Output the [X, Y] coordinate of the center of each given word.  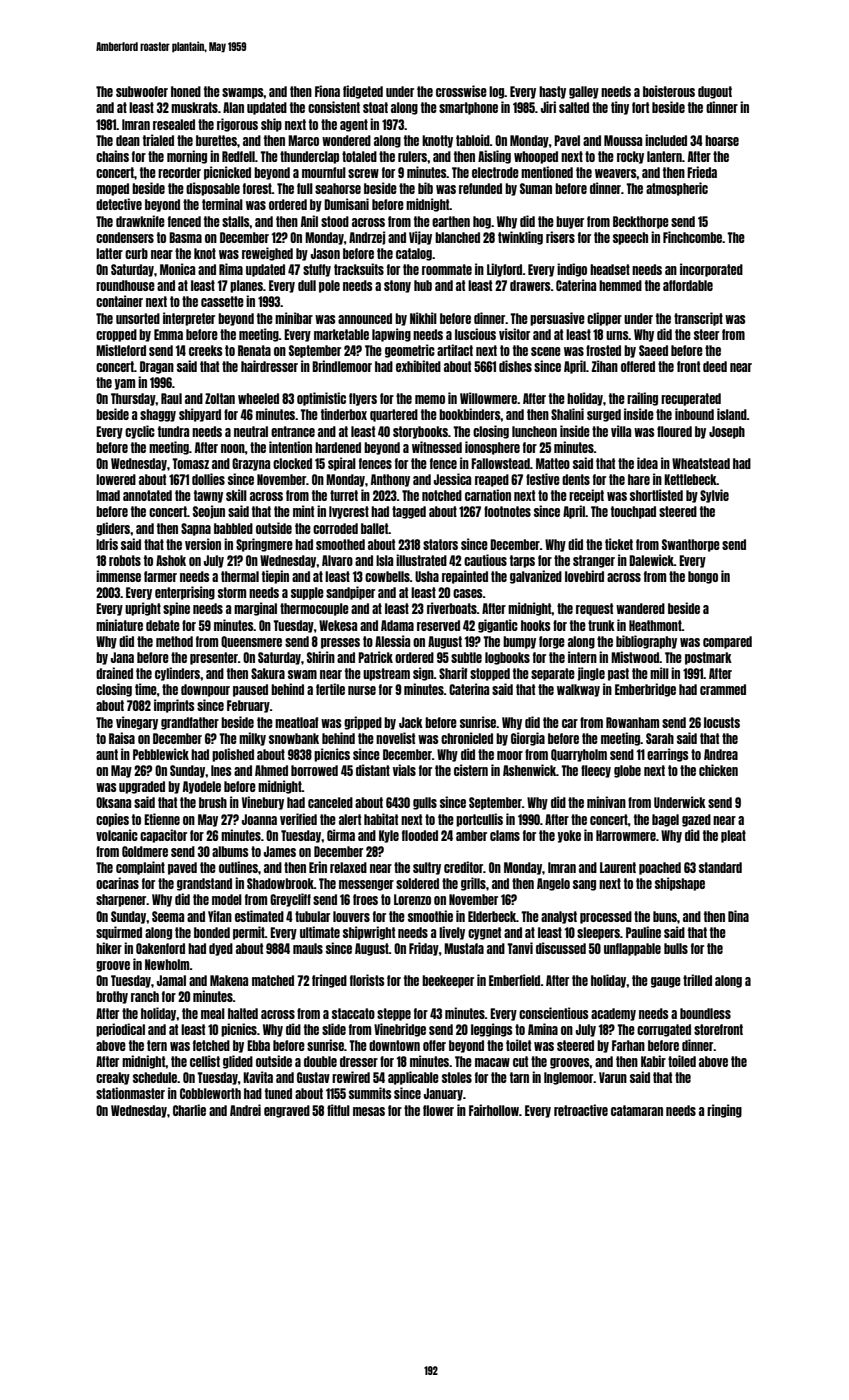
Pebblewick [161, 754]
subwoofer [142, 91]
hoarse [722, 140]
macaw [492, 1062]
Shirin [321, 657]
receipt [586, 496]
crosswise [461, 91]
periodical [120, 1030]
